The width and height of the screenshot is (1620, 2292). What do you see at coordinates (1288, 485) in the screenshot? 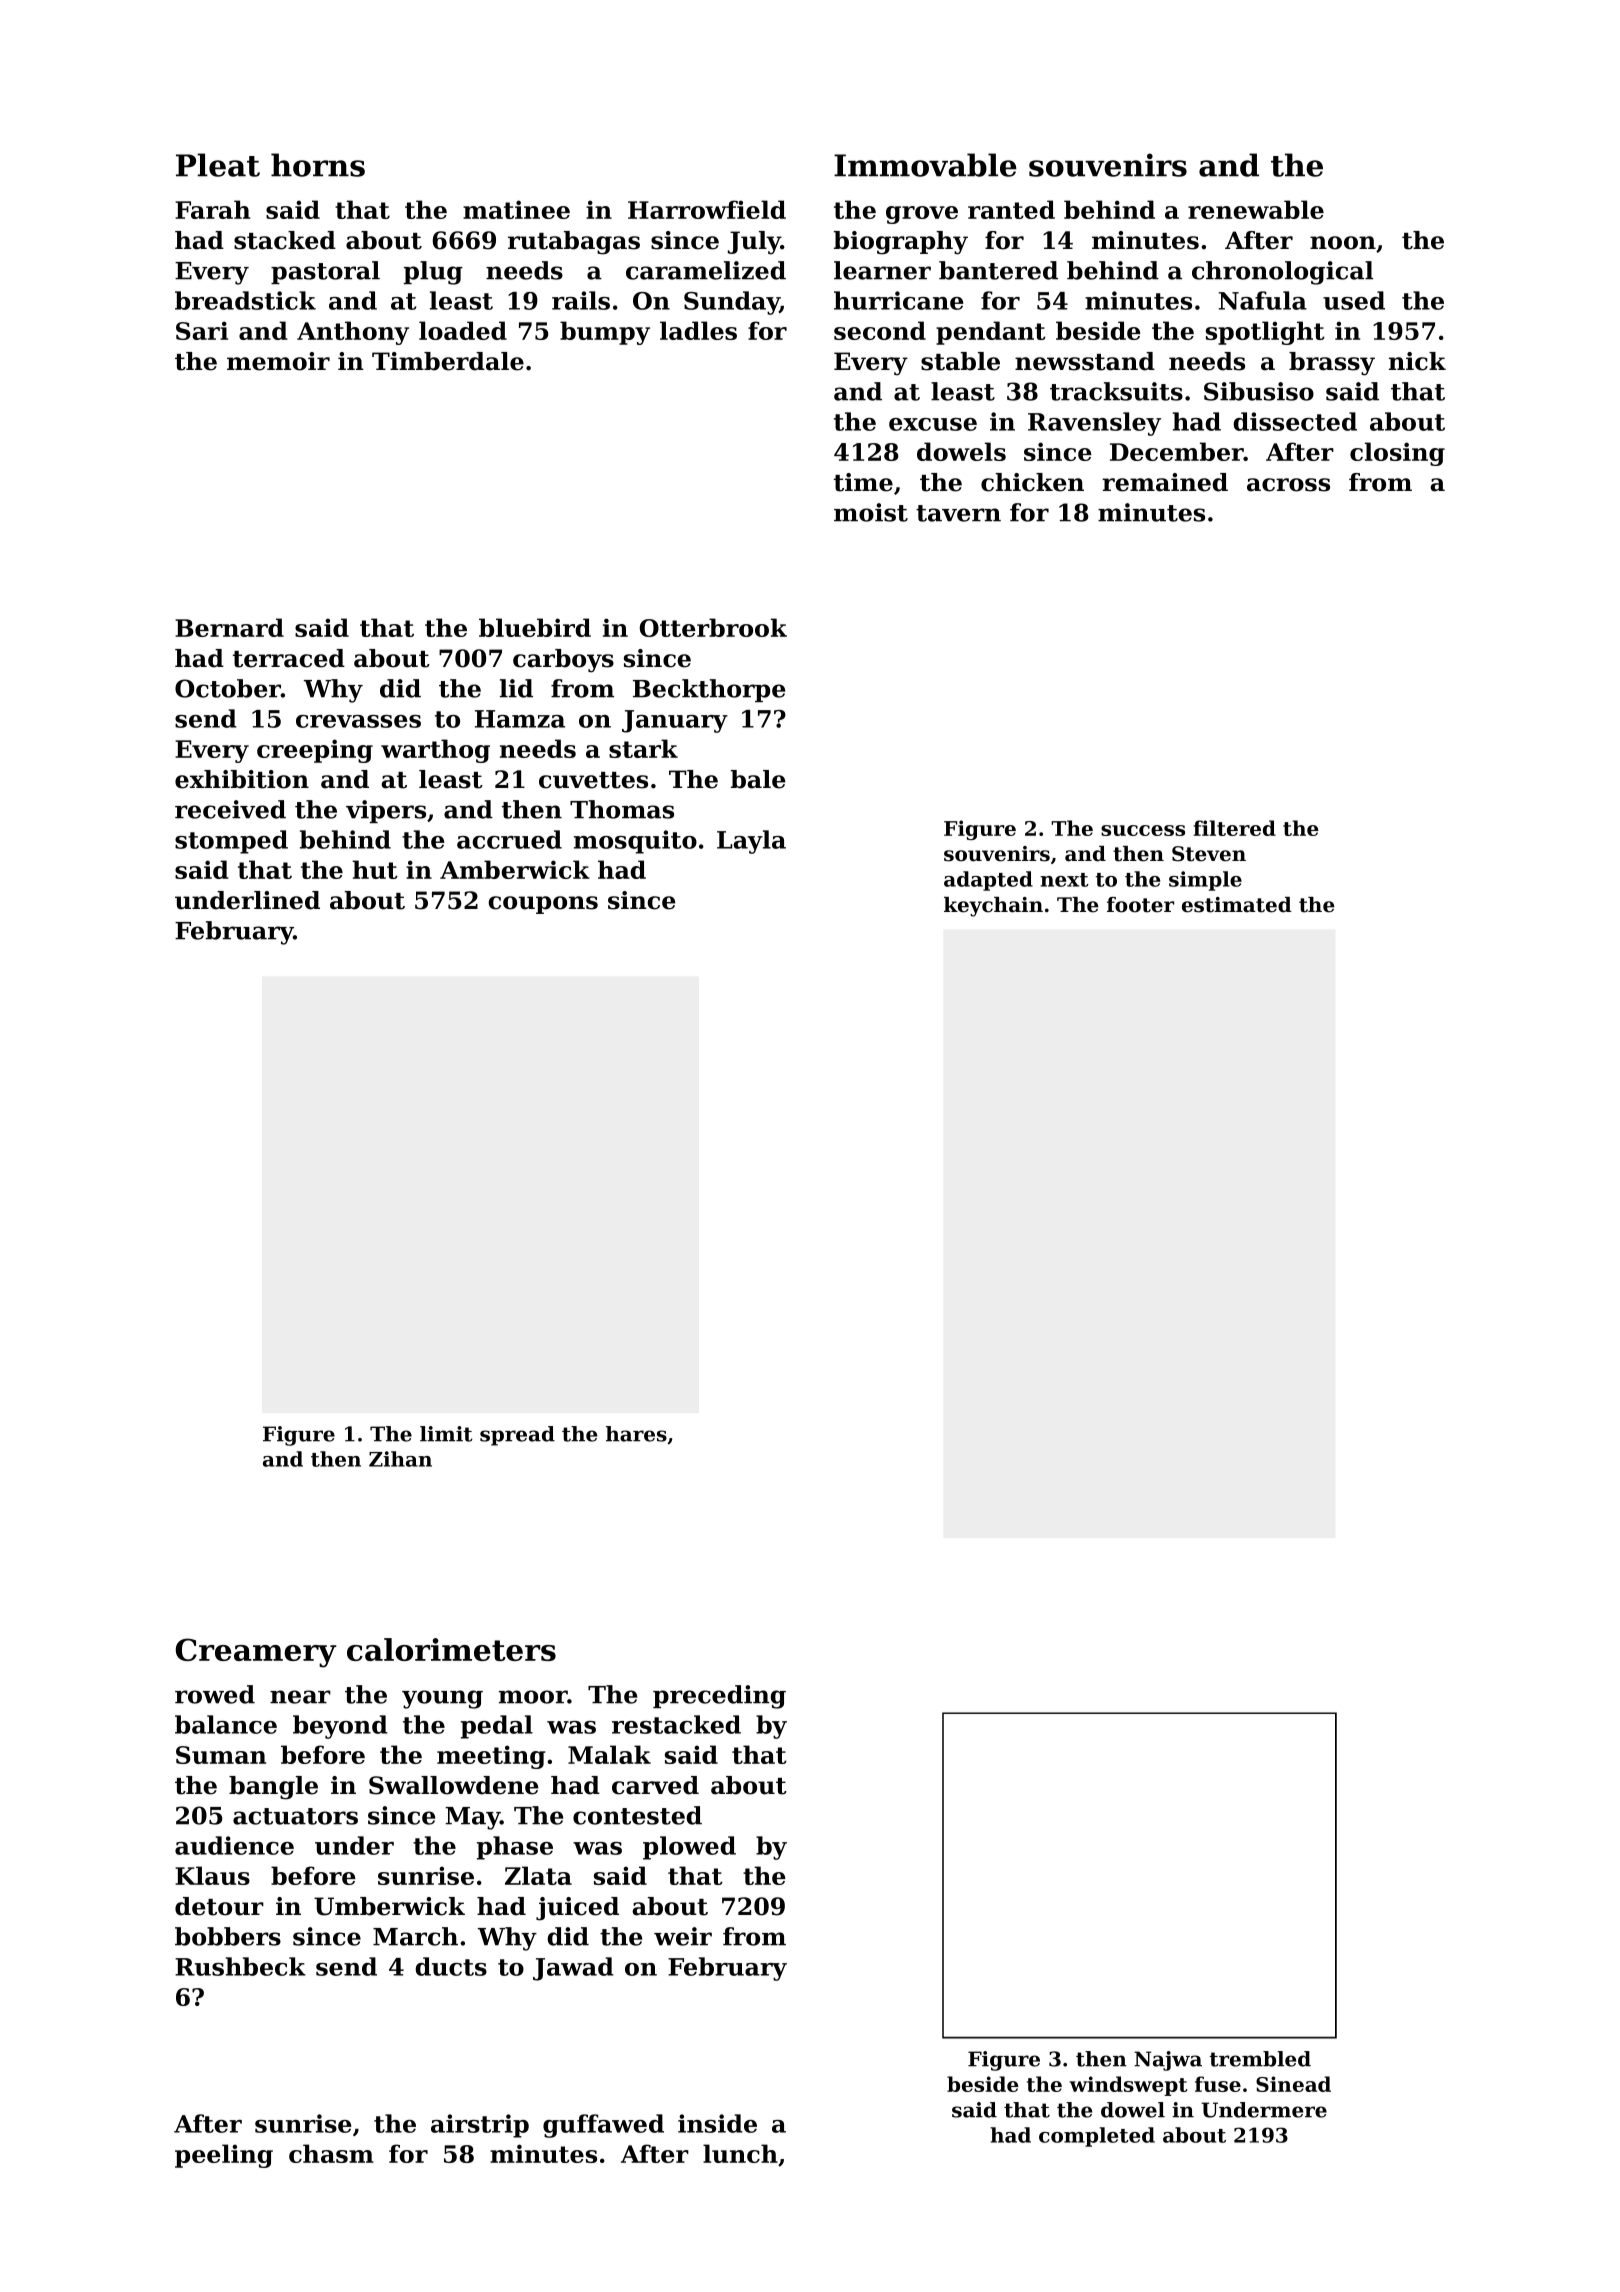
I see `across` at bounding box center [1288, 485].
